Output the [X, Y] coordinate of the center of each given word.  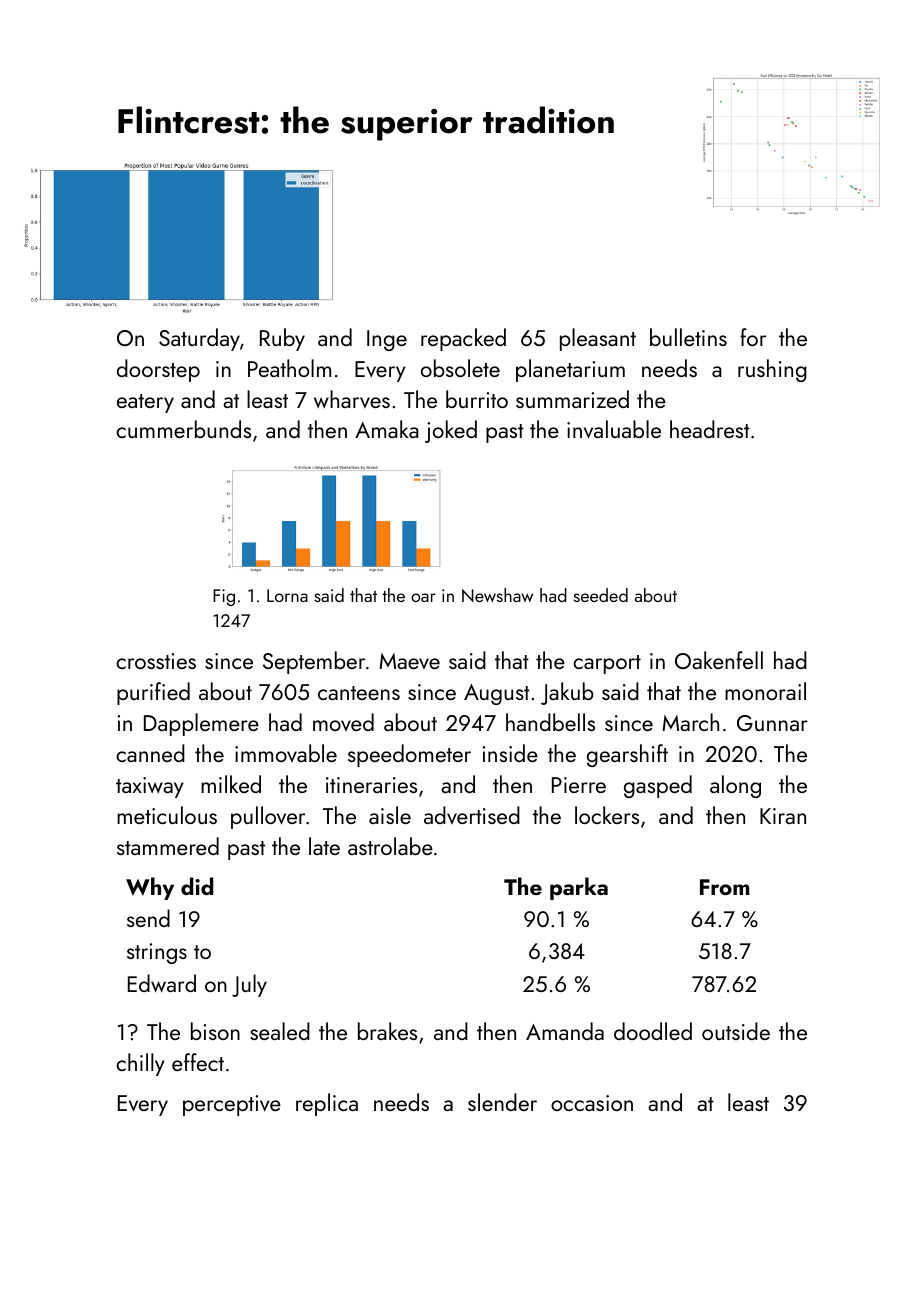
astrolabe [390, 846]
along [735, 786]
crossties [156, 661]
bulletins [688, 337]
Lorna [287, 595]
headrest [710, 429]
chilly [140, 1064]
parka [579, 888]
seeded [601, 595]
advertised [472, 815]
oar [423, 597]
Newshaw [497, 595]
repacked [463, 339]
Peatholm [289, 368]
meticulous [167, 815]
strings [157, 953]
